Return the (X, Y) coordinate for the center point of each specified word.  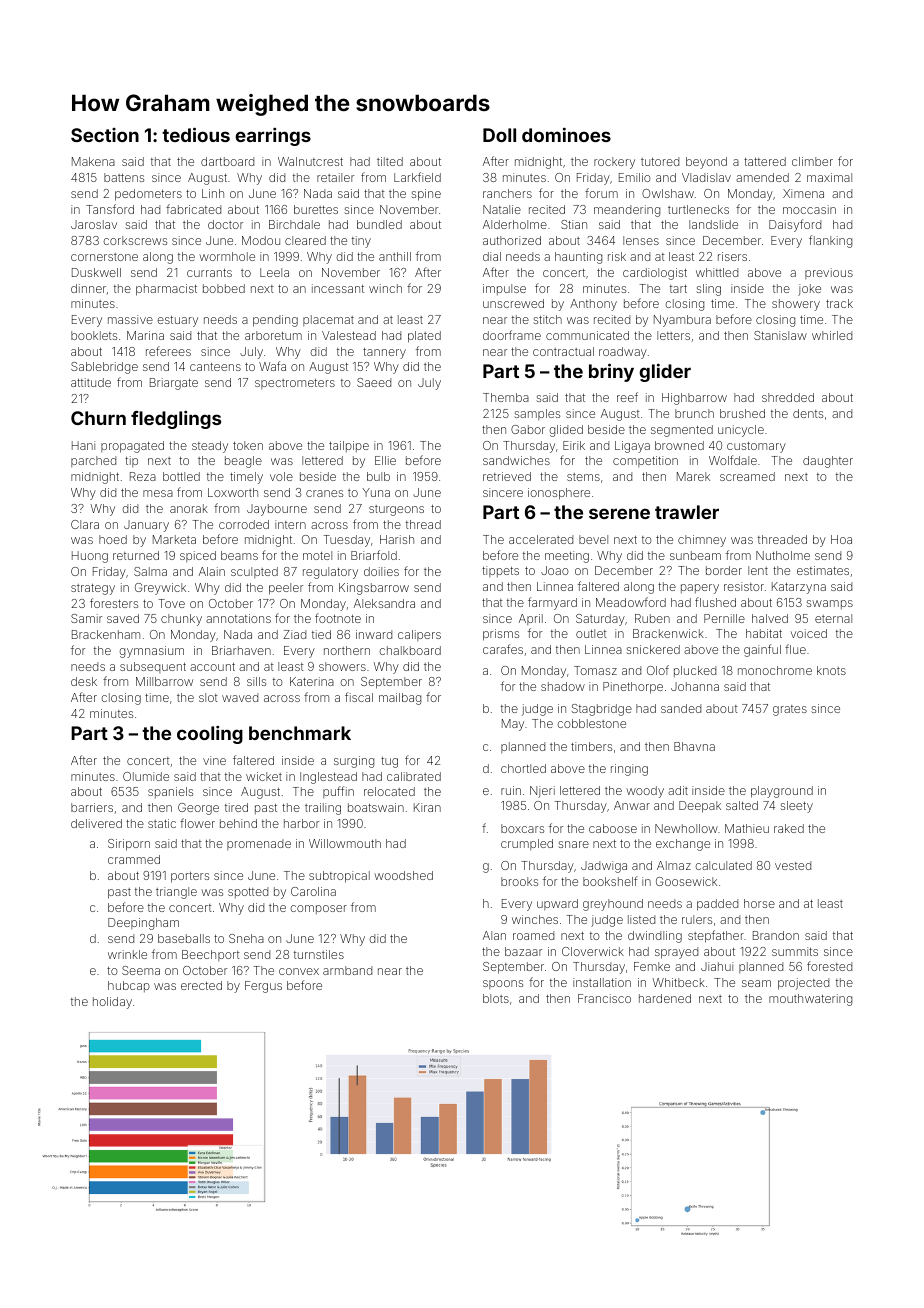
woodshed (403, 875)
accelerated (541, 539)
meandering (627, 211)
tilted (390, 161)
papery (700, 589)
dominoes (566, 134)
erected (201, 985)
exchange (683, 845)
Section (105, 135)
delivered (96, 823)
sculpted (254, 572)
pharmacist (166, 290)
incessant (338, 288)
